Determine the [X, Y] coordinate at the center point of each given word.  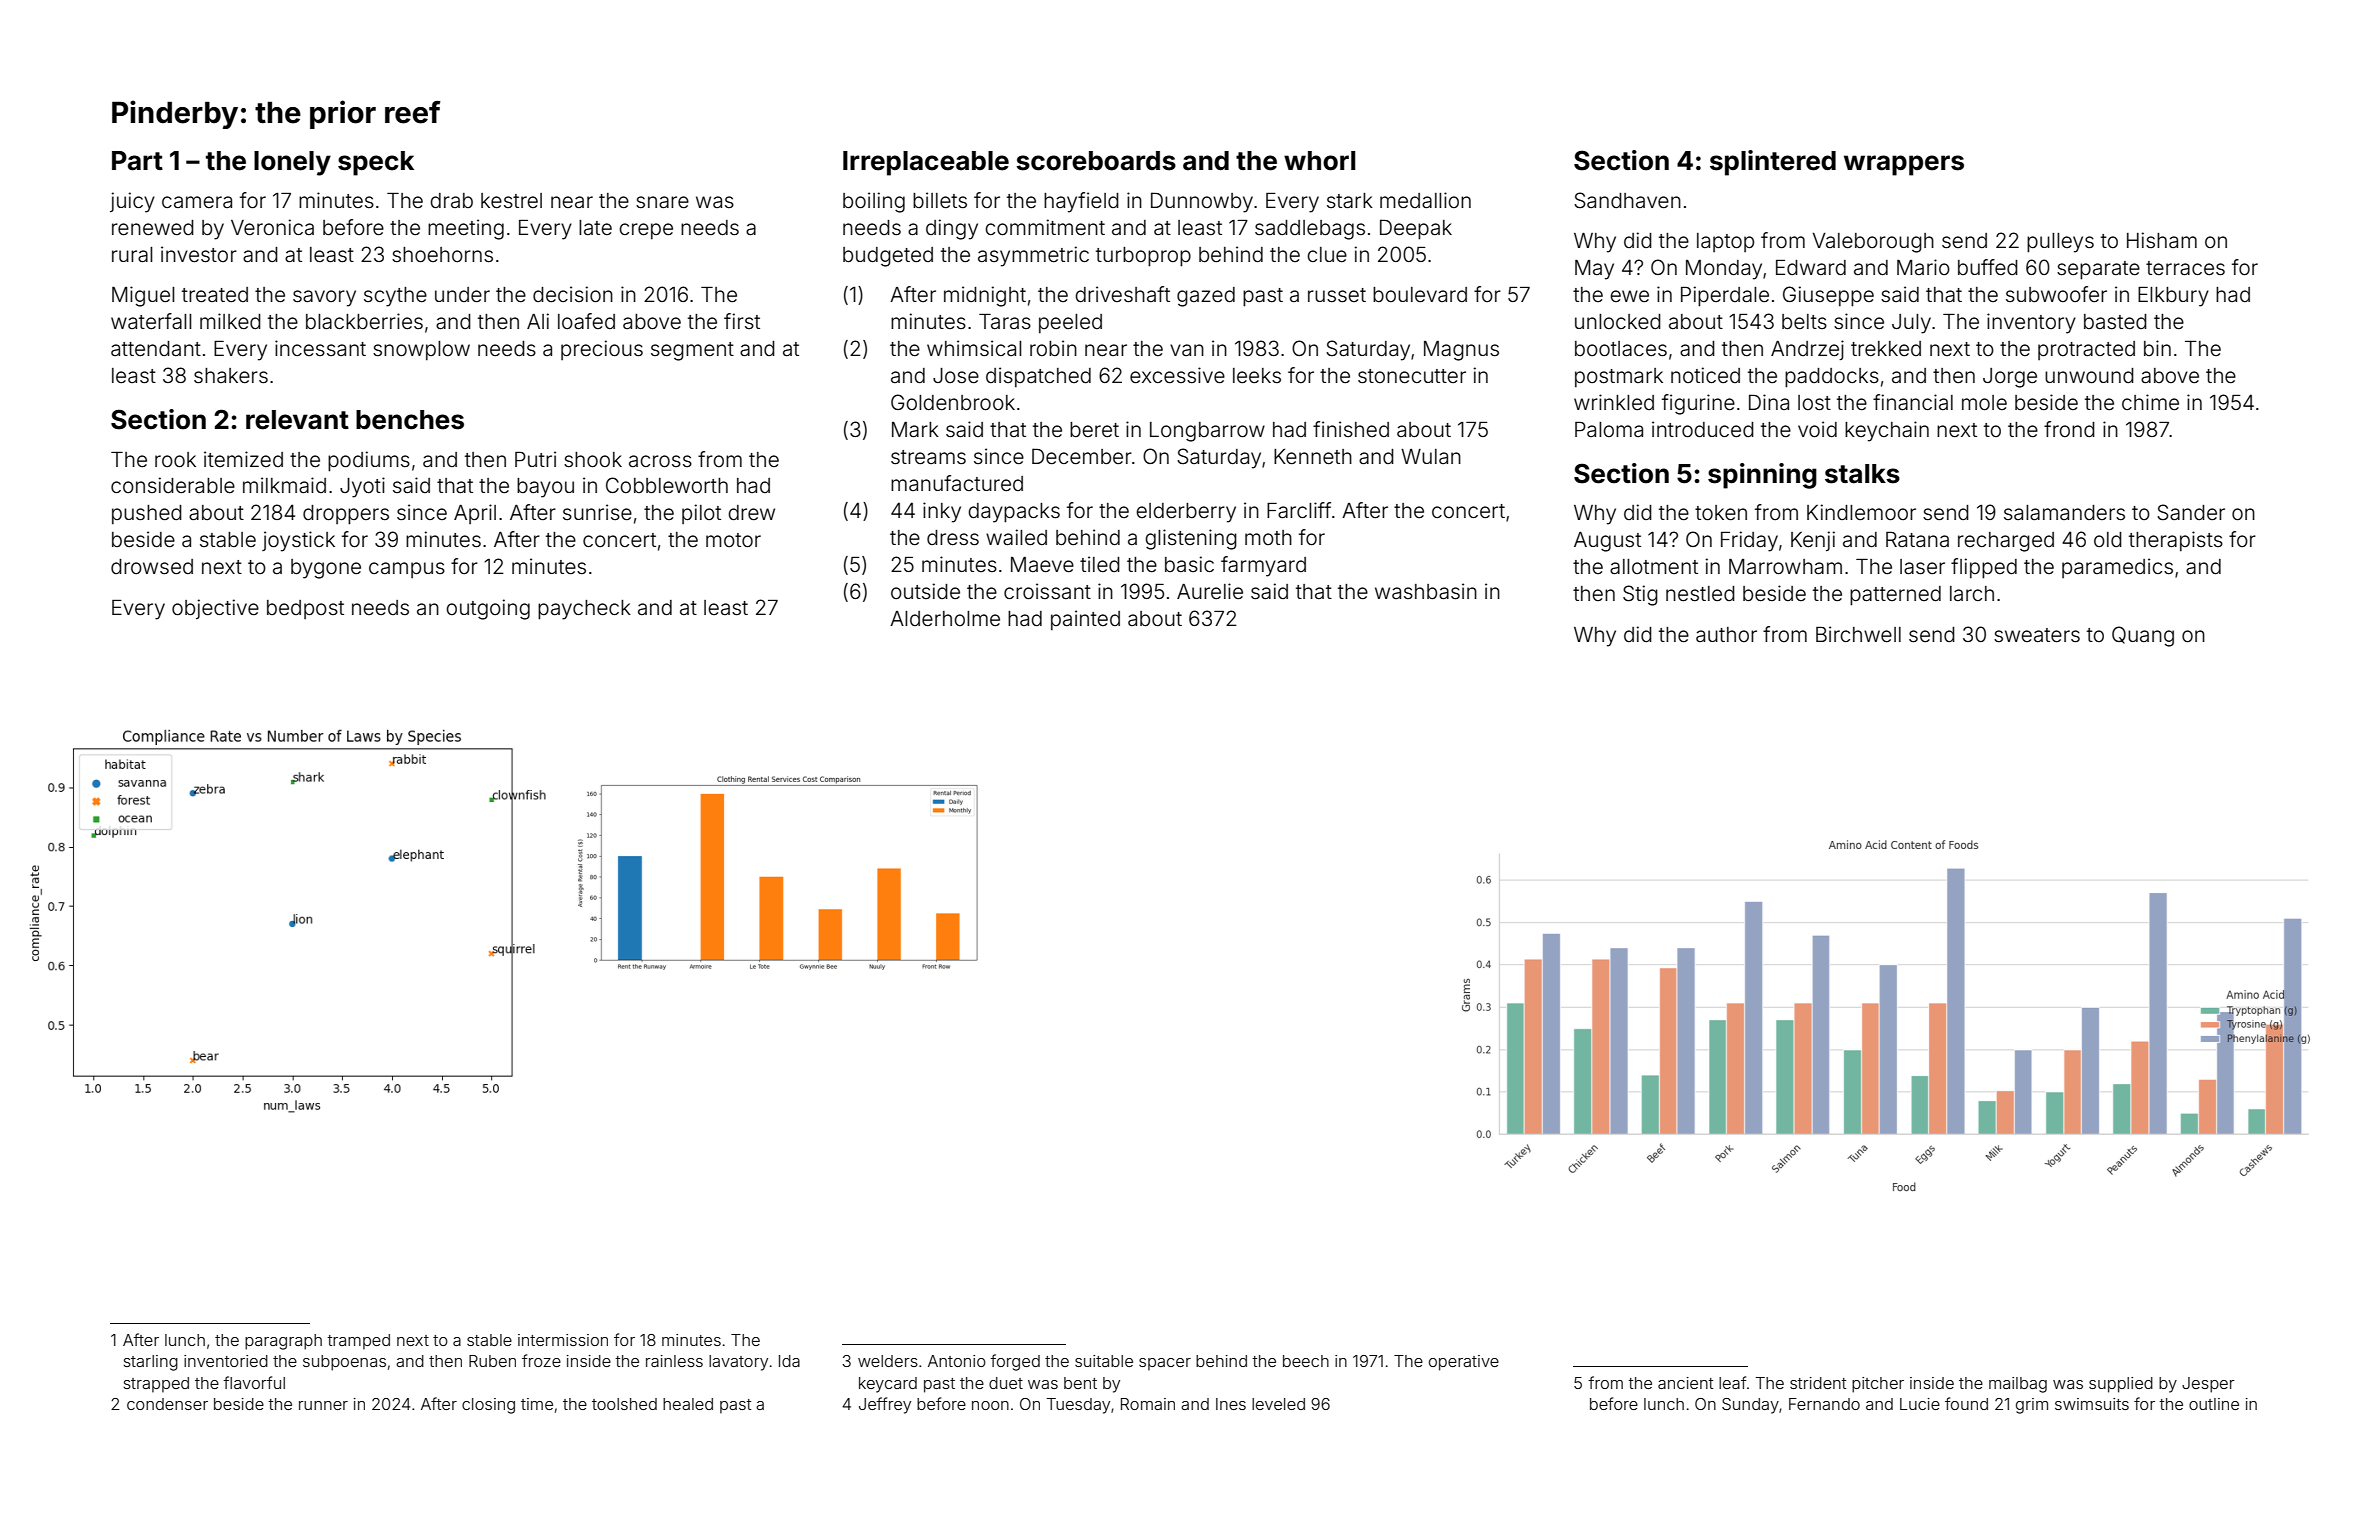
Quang [2143, 636]
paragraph [283, 1342]
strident [1818, 1383]
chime [2150, 402]
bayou [545, 488]
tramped [358, 1342]
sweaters [2037, 635]
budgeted [888, 257]
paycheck [584, 610]
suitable [1104, 1361]
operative [1464, 1363]
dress [953, 538]
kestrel [511, 201]
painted [1085, 620]
